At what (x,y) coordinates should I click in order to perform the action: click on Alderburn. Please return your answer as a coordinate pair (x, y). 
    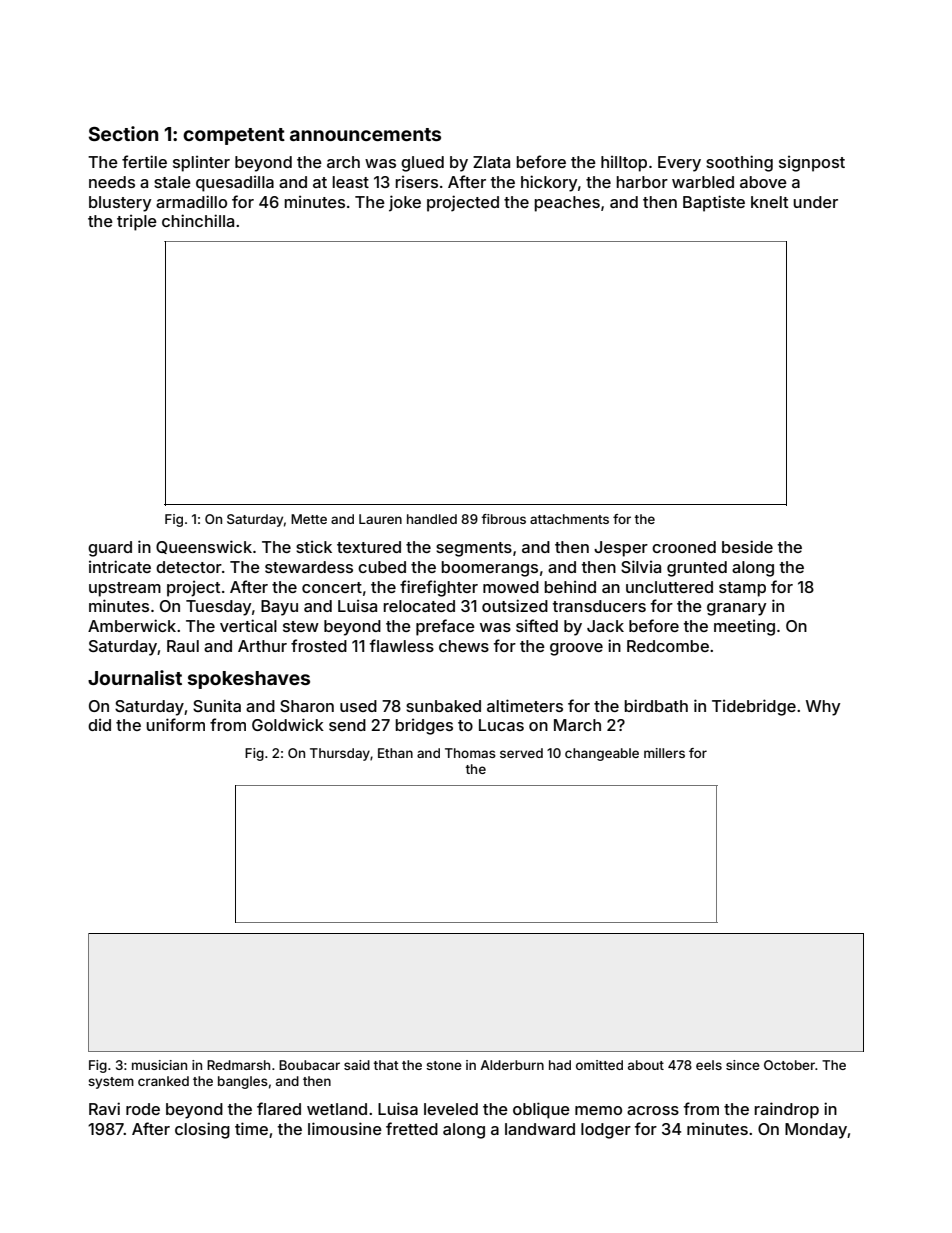
    Looking at the image, I should click on (512, 1065).
